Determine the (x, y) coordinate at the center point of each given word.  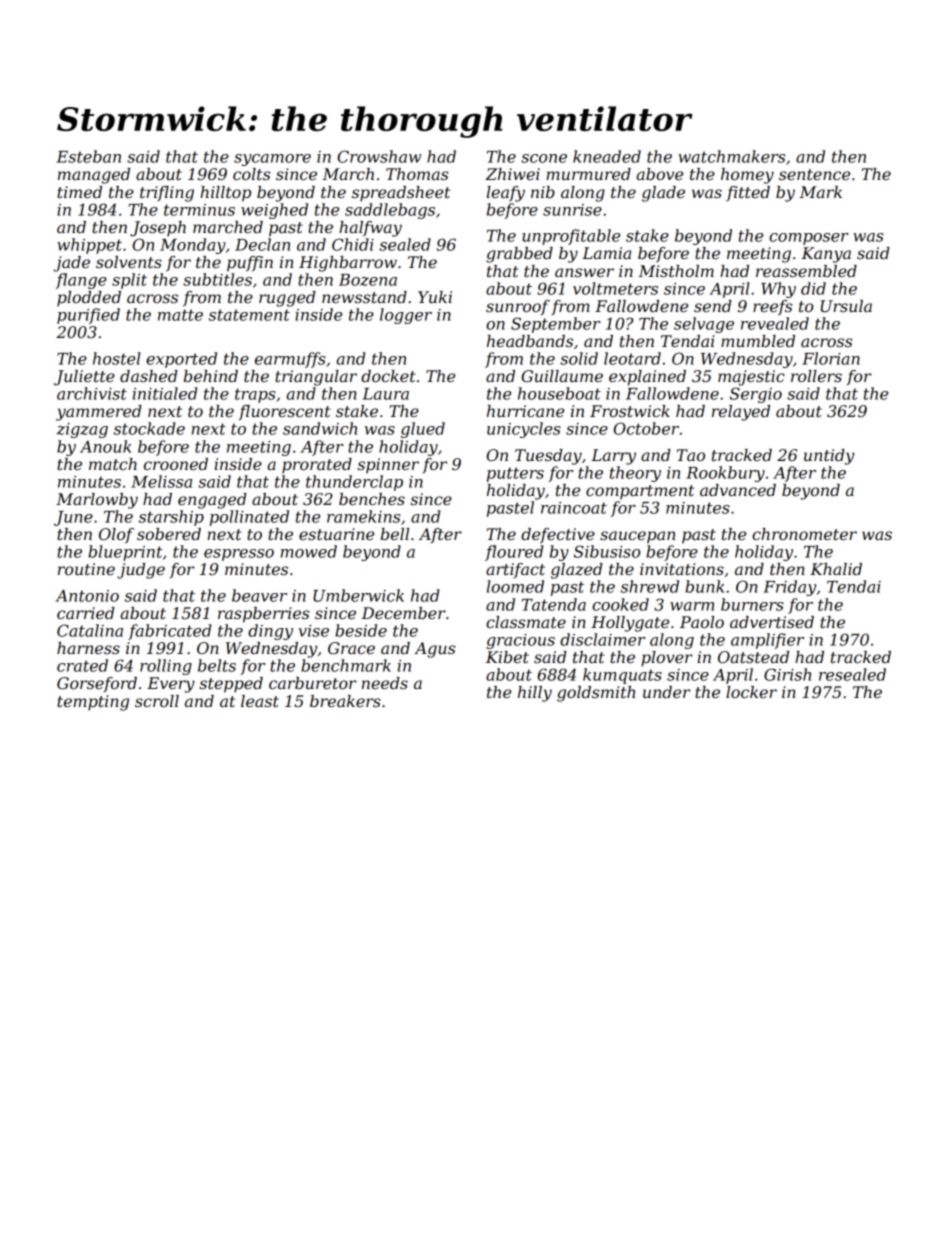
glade (663, 194)
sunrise (572, 210)
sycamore (272, 160)
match (113, 464)
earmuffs (290, 360)
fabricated (169, 632)
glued (423, 430)
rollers (816, 376)
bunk (704, 586)
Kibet (507, 657)
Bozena (368, 280)
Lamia (606, 253)
